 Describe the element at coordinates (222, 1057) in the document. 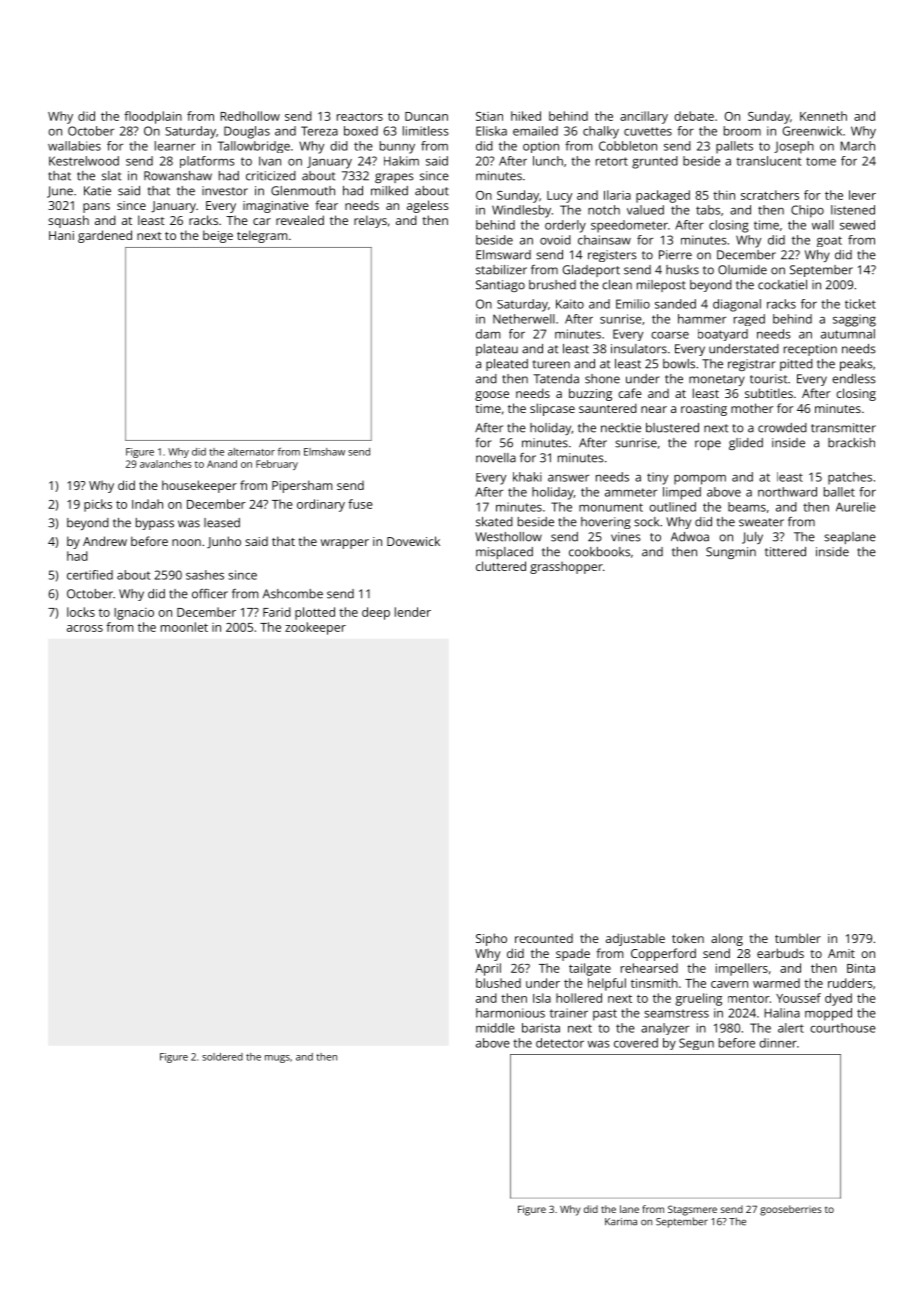

I see `soldered` at that location.
